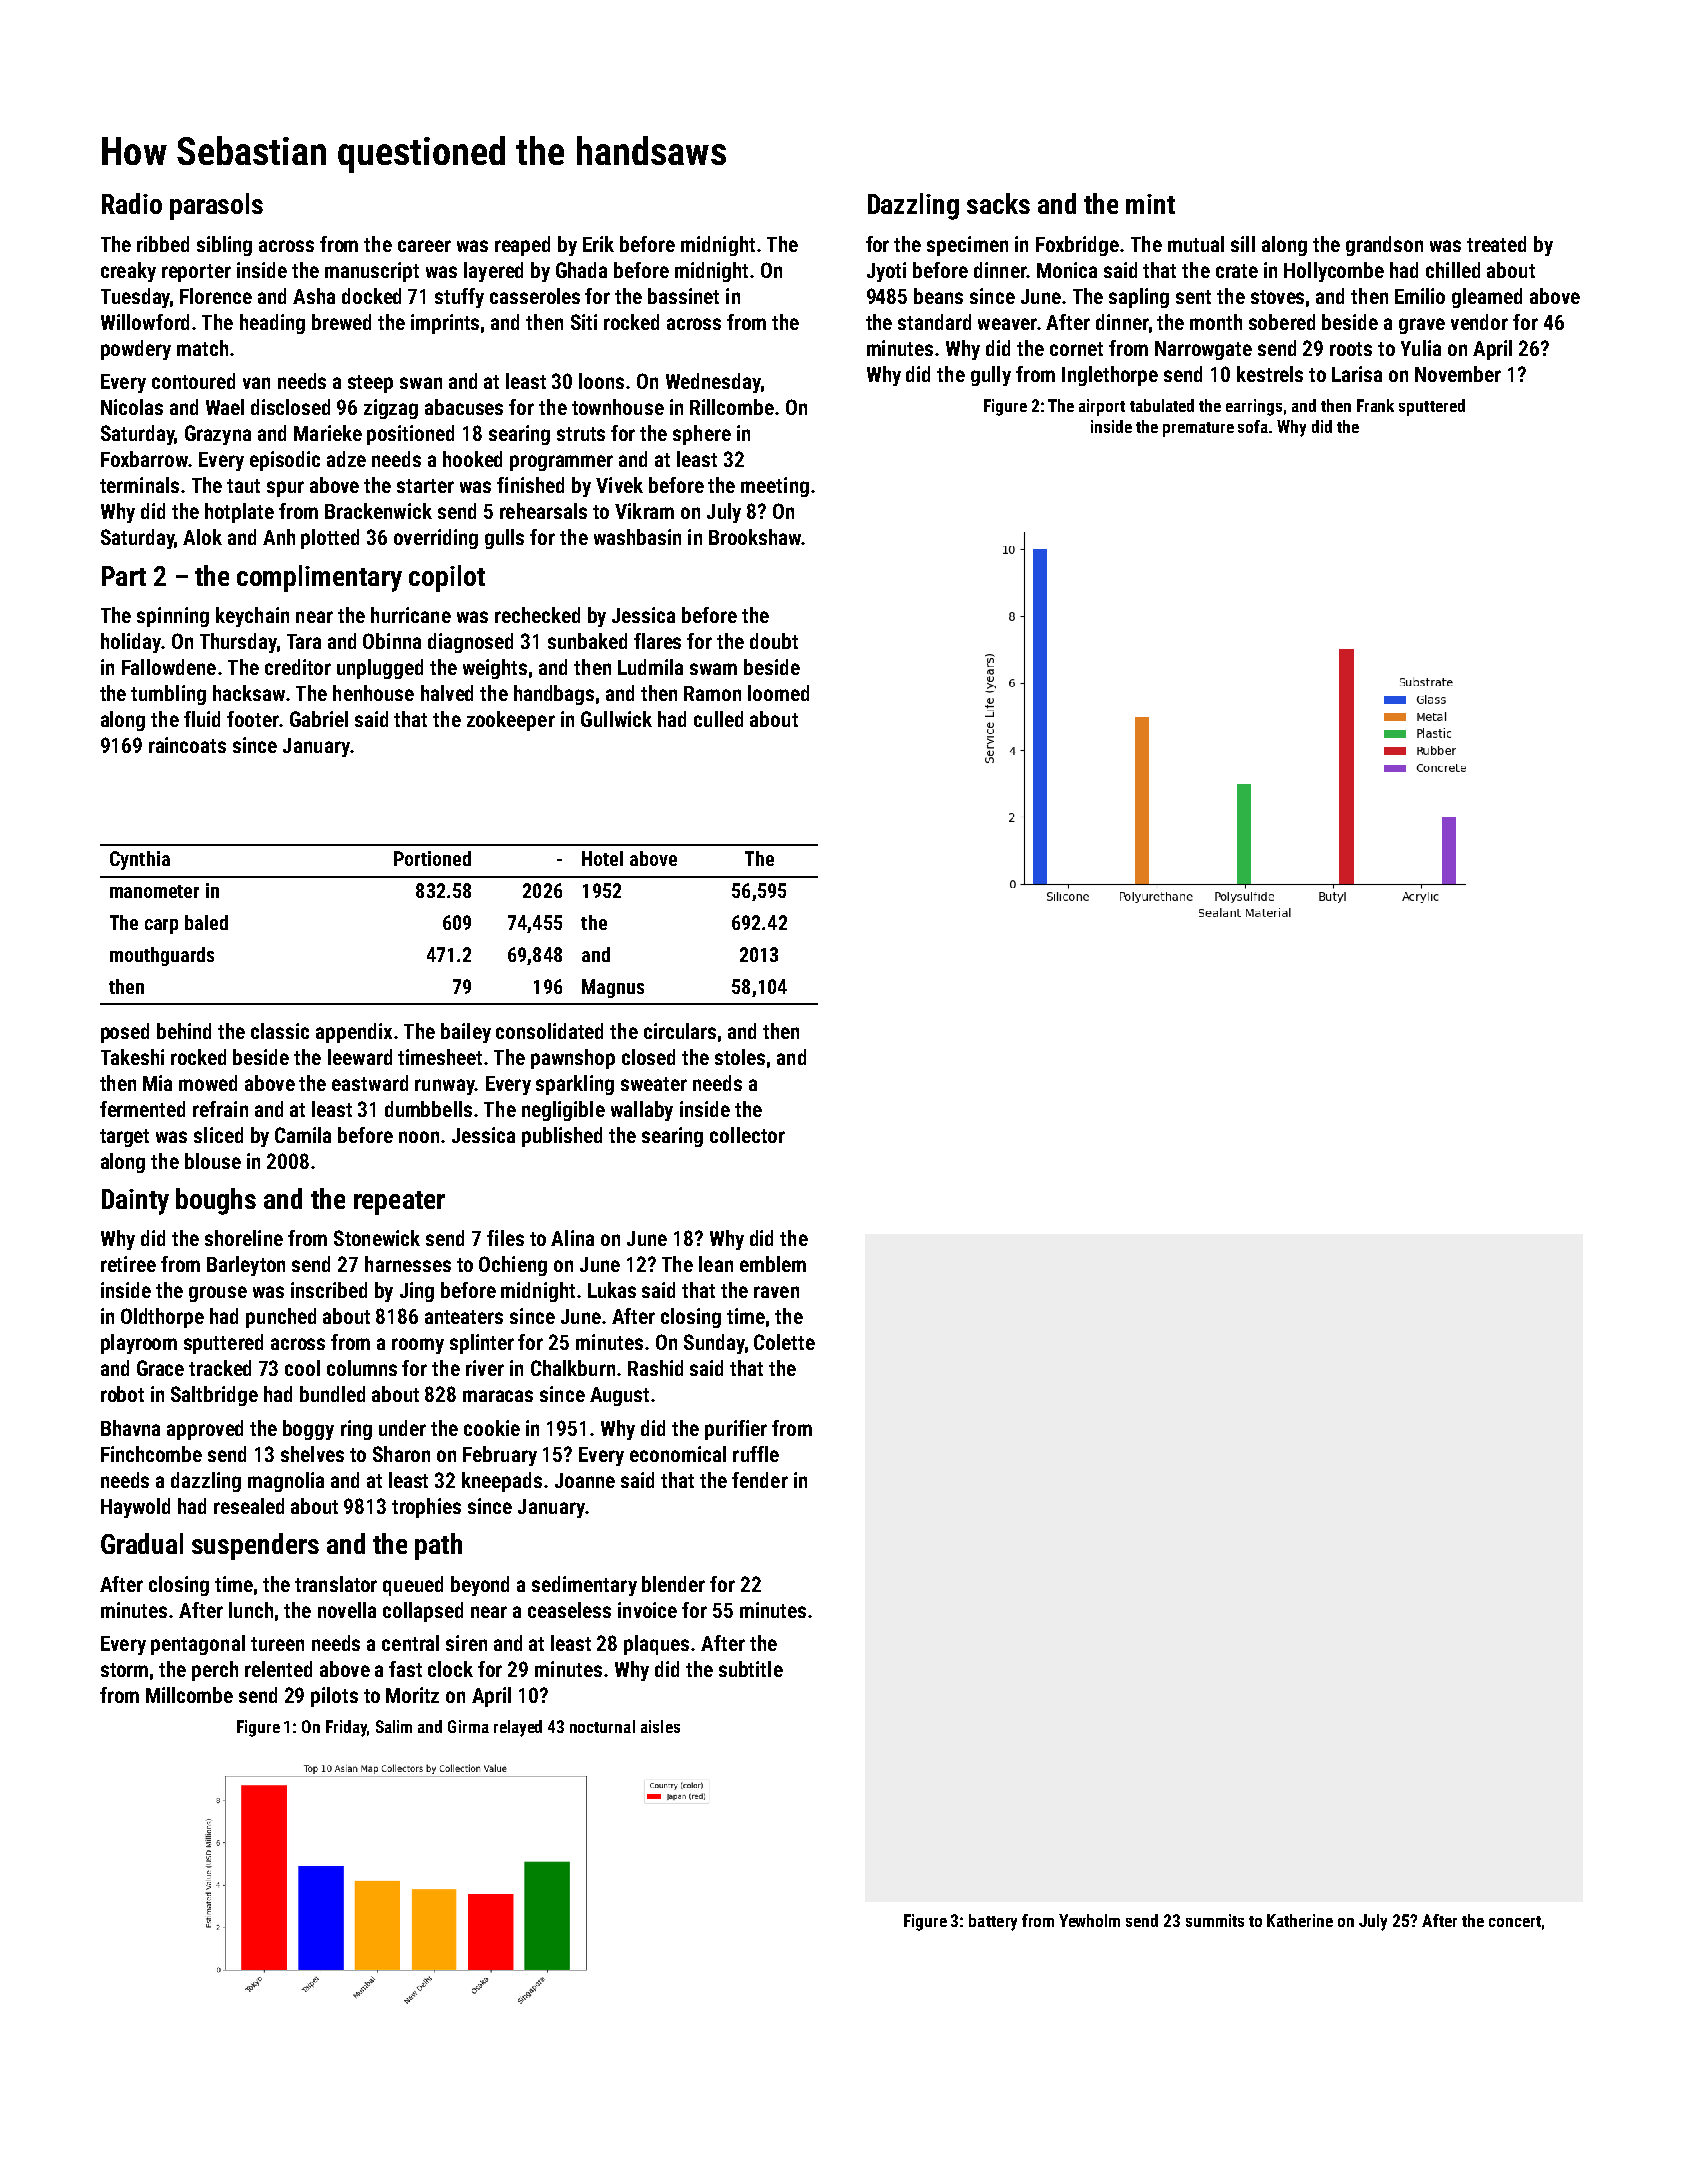  What do you see at coordinates (784, 1342) in the page?
I see `Colette` at bounding box center [784, 1342].
